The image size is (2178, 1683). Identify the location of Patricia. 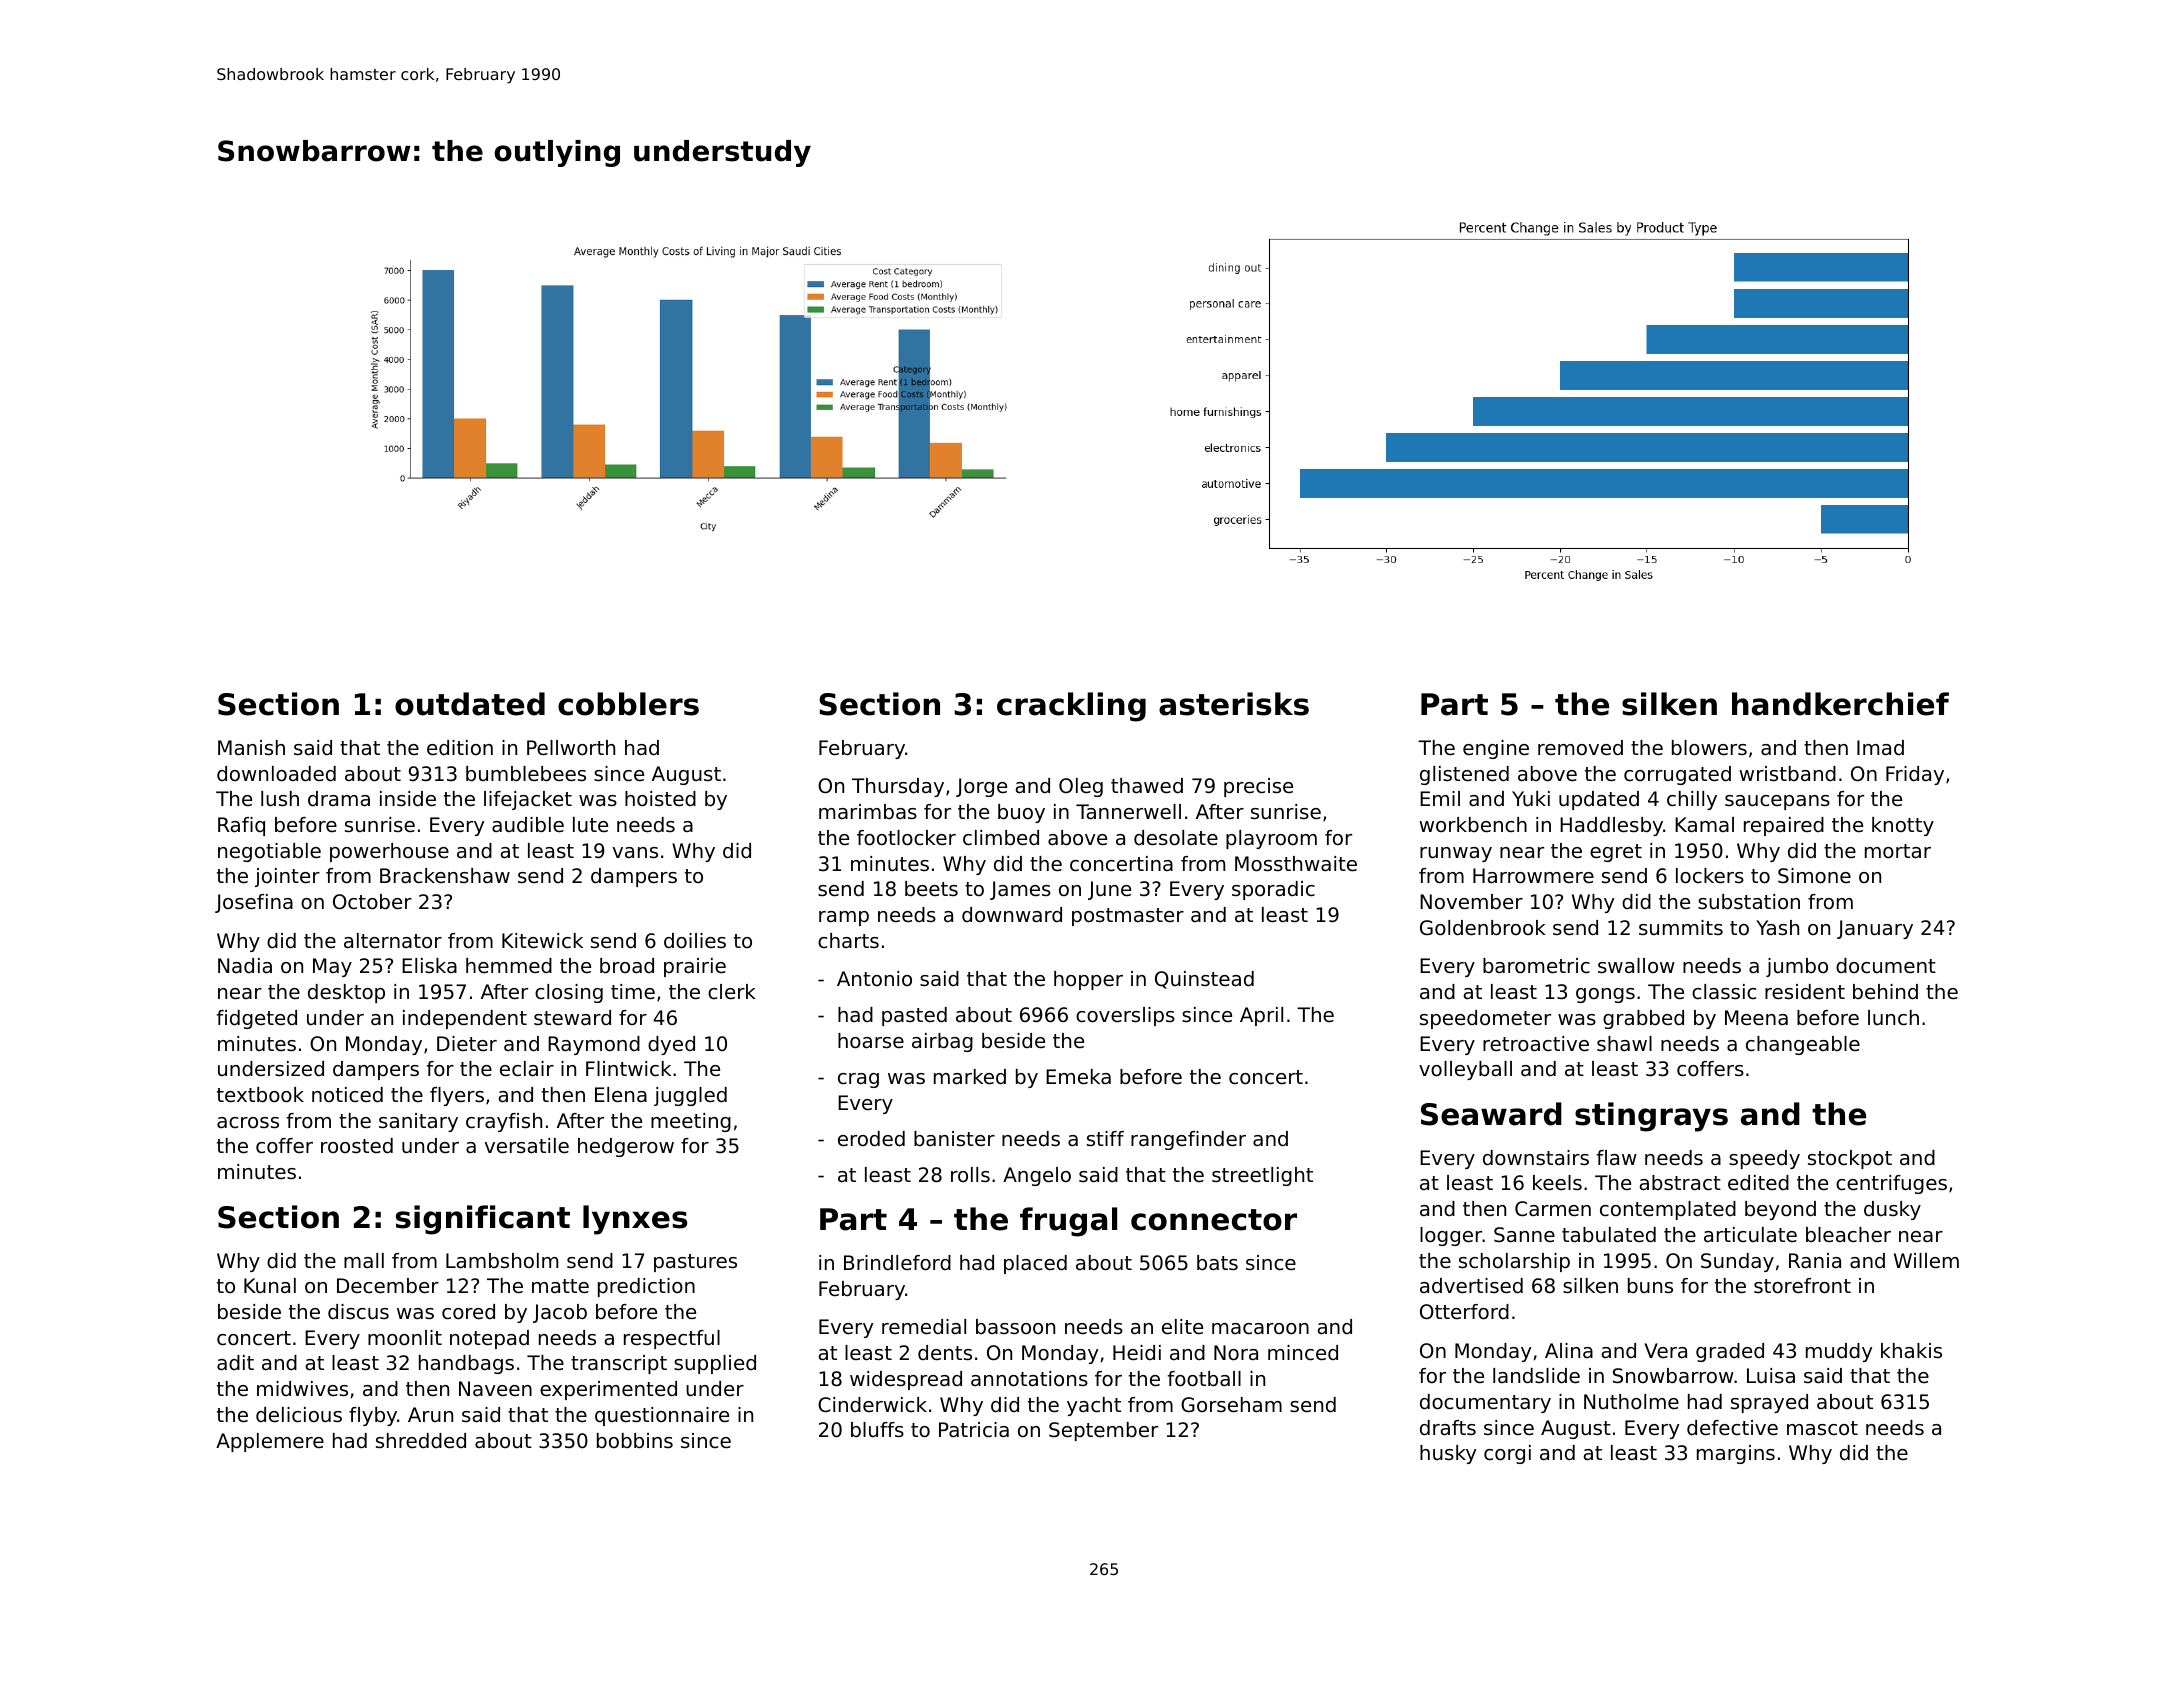
(974, 1430).
